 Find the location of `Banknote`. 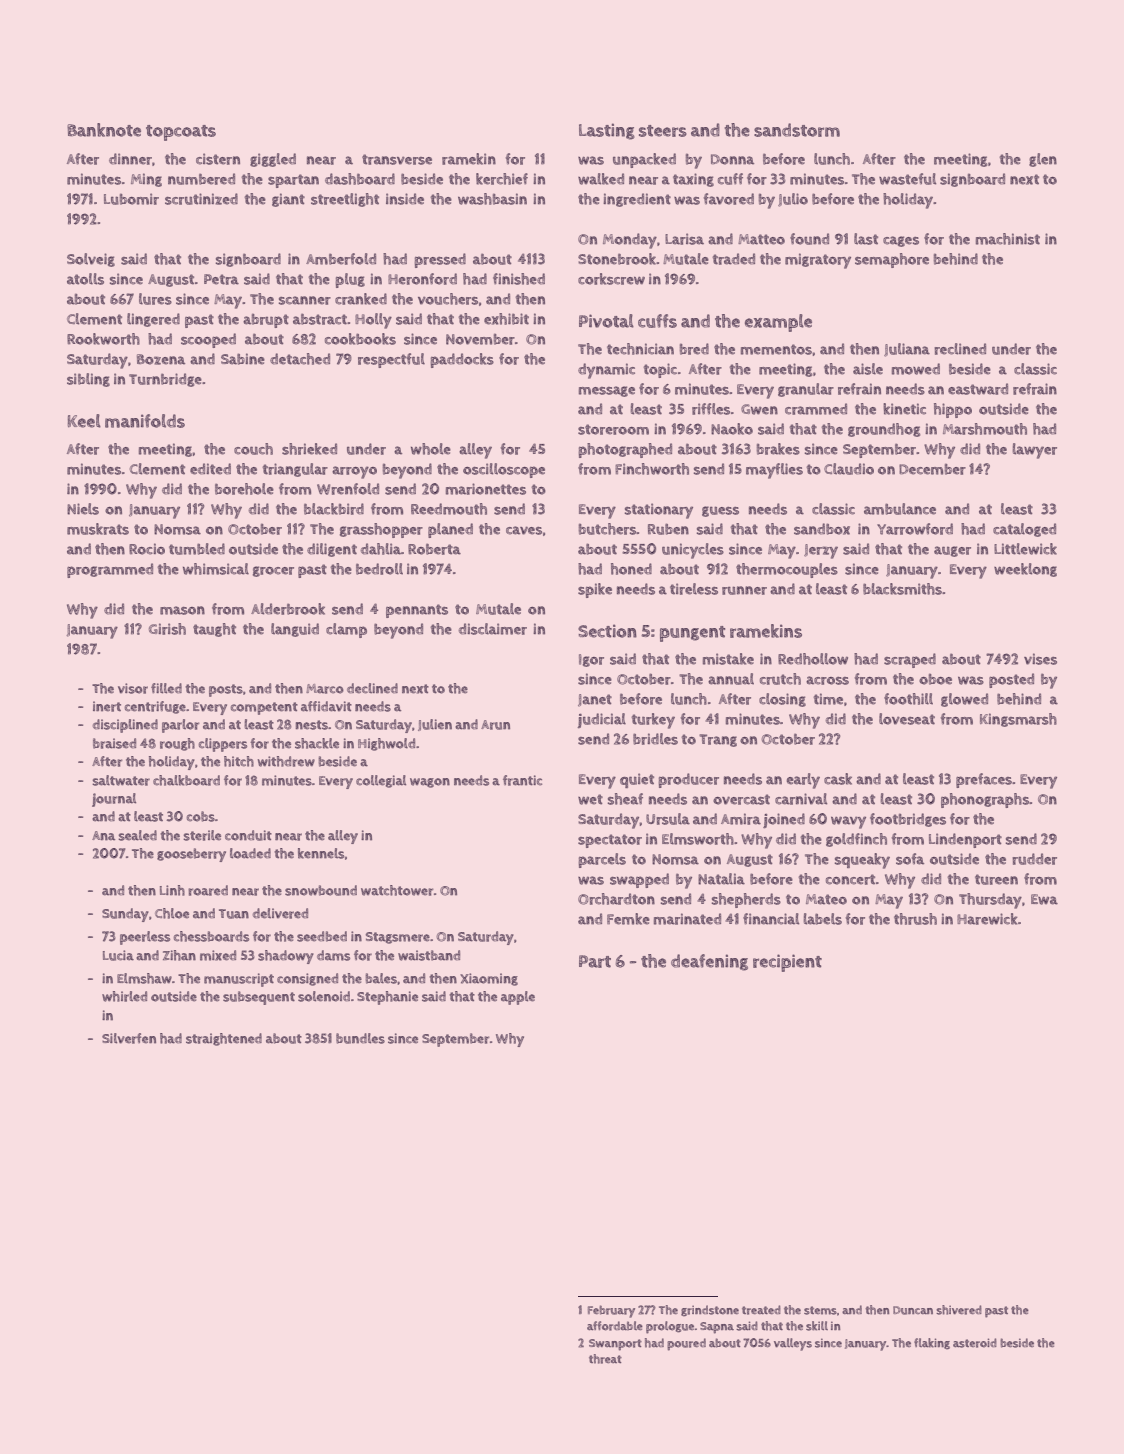

Banknote is located at coordinates (104, 130).
